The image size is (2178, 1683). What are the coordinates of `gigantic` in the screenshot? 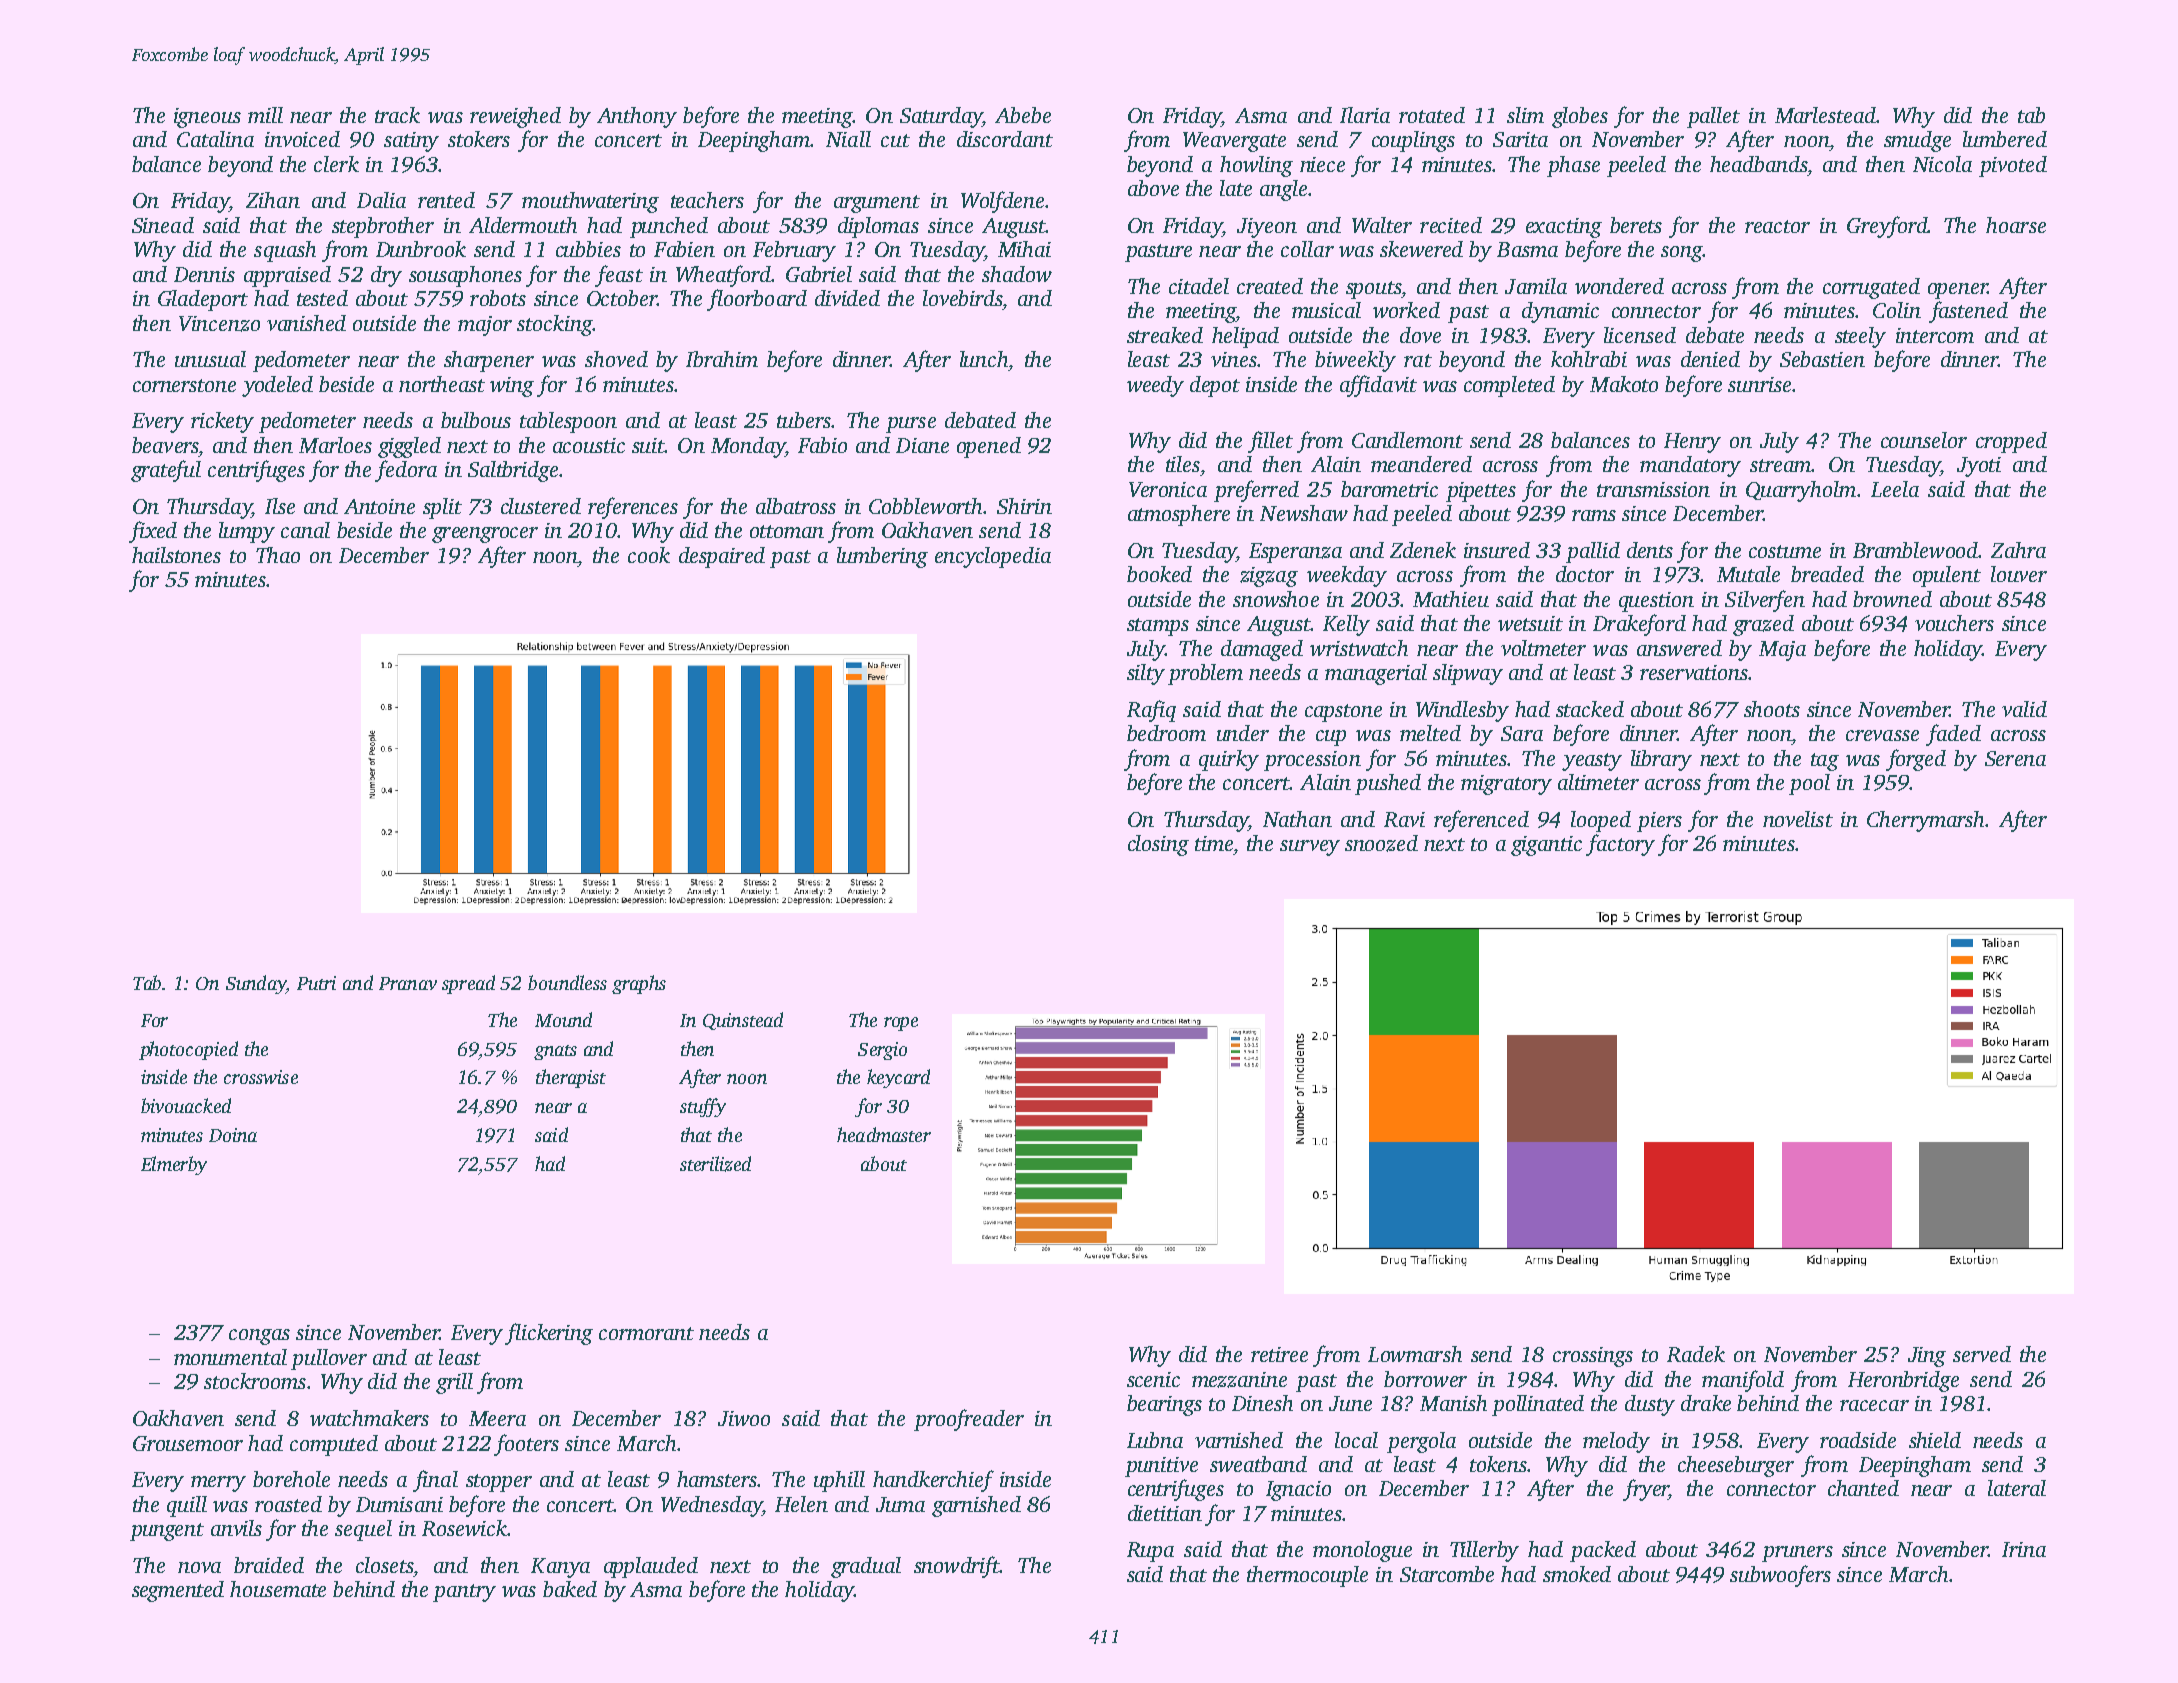 It's located at (1546, 846).
